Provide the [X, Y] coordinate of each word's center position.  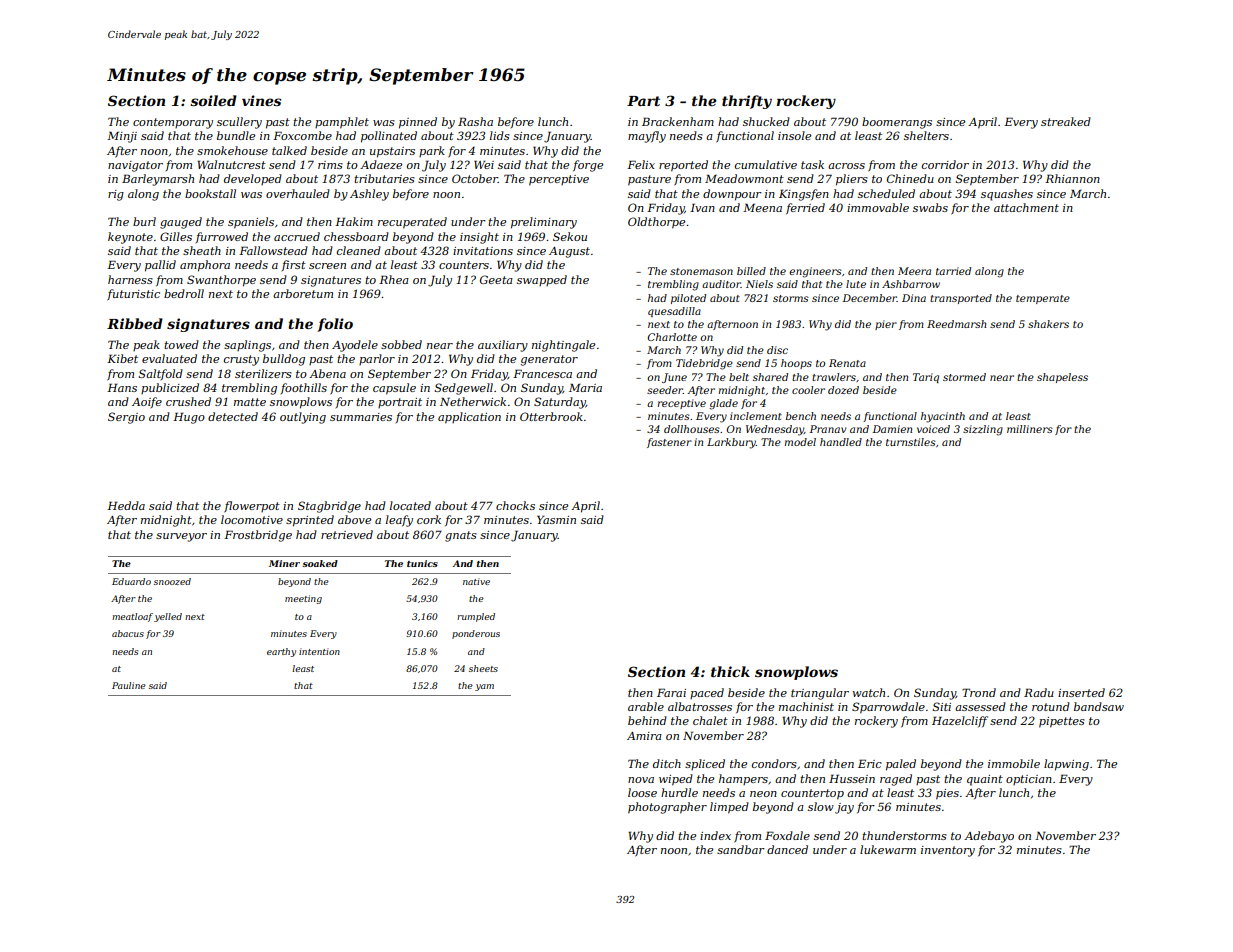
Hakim [354, 221]
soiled [213, 100]
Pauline [129, 685]
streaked [1066, 121]
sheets [483, 668]
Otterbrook [551, 416]
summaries [361, 417]
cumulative [766, 164]
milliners [1030, 429]
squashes [1007, 195]
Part [643, 101]
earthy [281, 652]
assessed [980, 706]
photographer [667, 808]
